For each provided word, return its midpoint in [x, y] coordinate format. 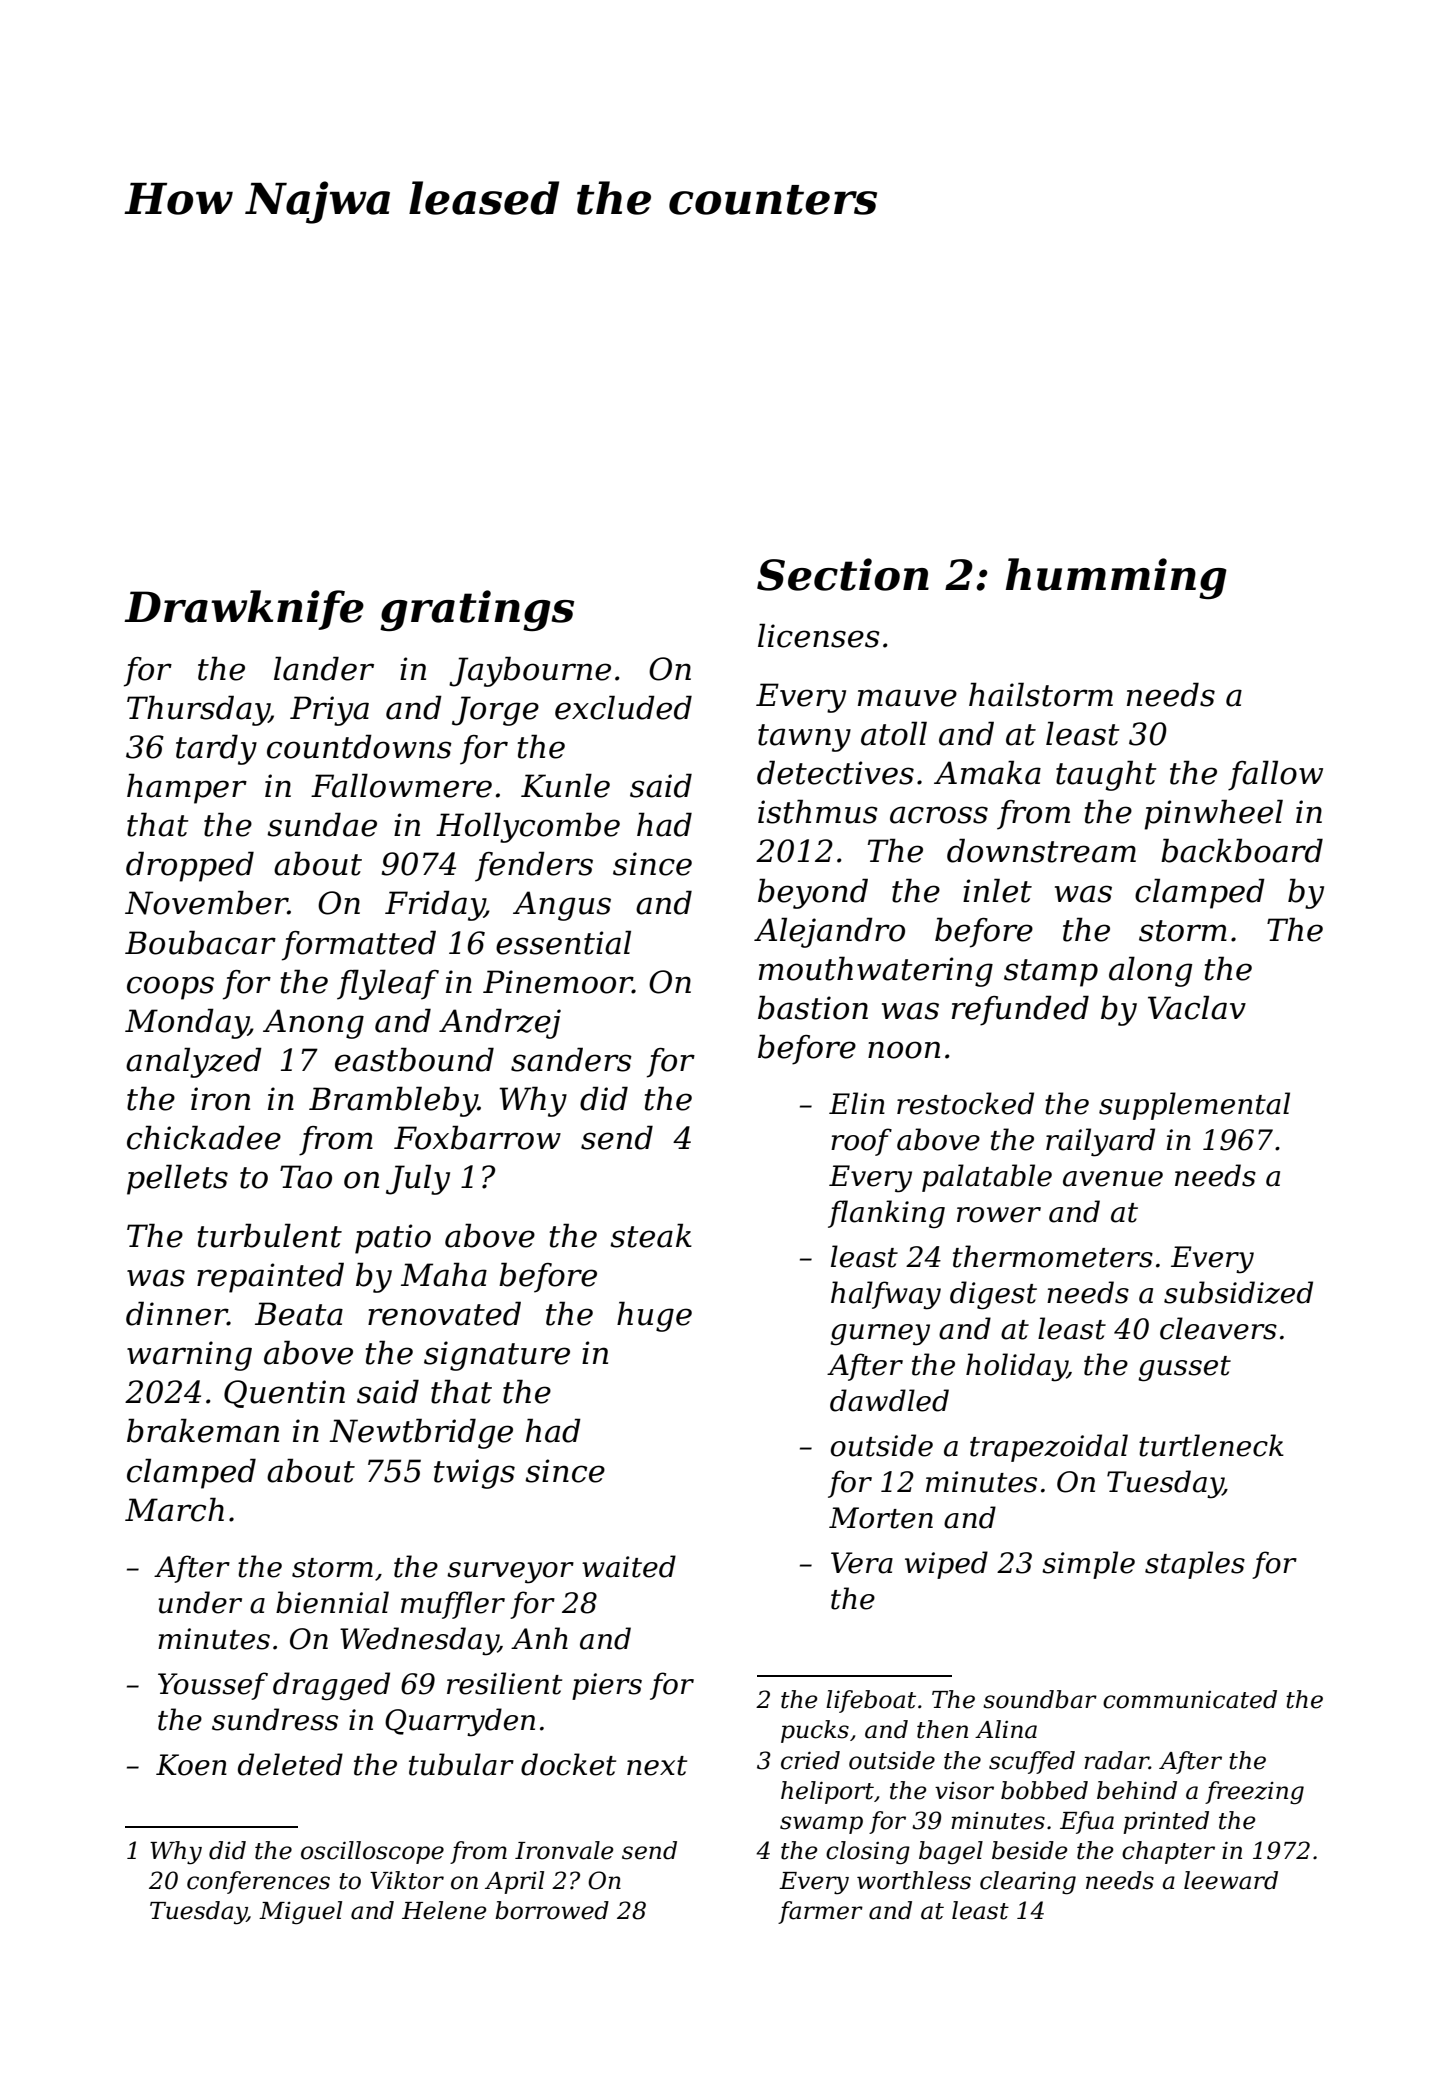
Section [843, 574]
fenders [534, 866]
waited [629, 1566]
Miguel [300, 1912]
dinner [177, 1313]
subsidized [1238, 1292]
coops [170, 988]
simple [1088, 1565]
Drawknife [244, 610]
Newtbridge [421, 1433]
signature [497, 1356]
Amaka [987, 772]
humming [1116, 578]
